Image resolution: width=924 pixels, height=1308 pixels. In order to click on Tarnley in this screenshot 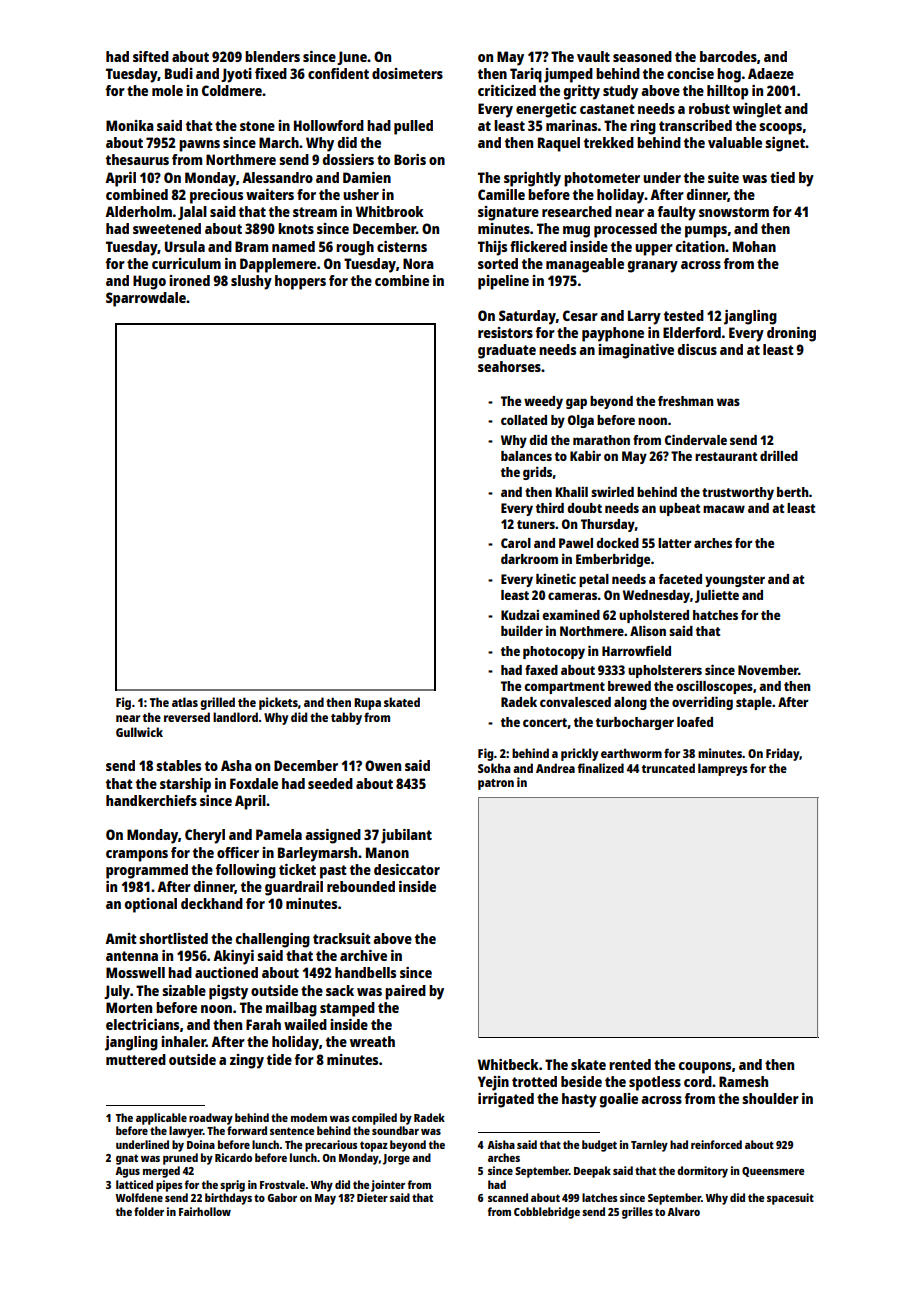, I will do `click(649, 1146)`.
